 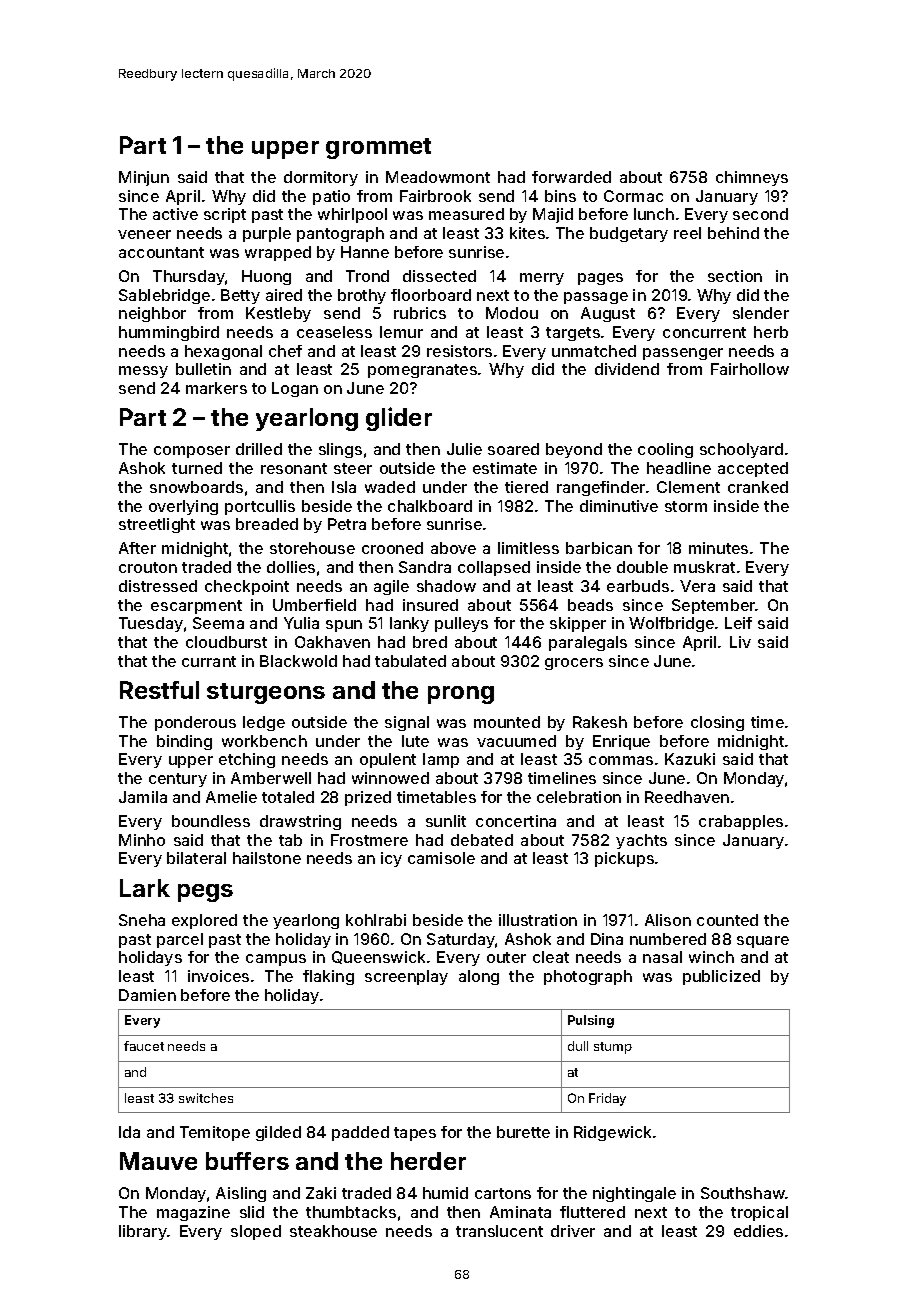 I want to click on faucet, so click(x=144, y=1046).
